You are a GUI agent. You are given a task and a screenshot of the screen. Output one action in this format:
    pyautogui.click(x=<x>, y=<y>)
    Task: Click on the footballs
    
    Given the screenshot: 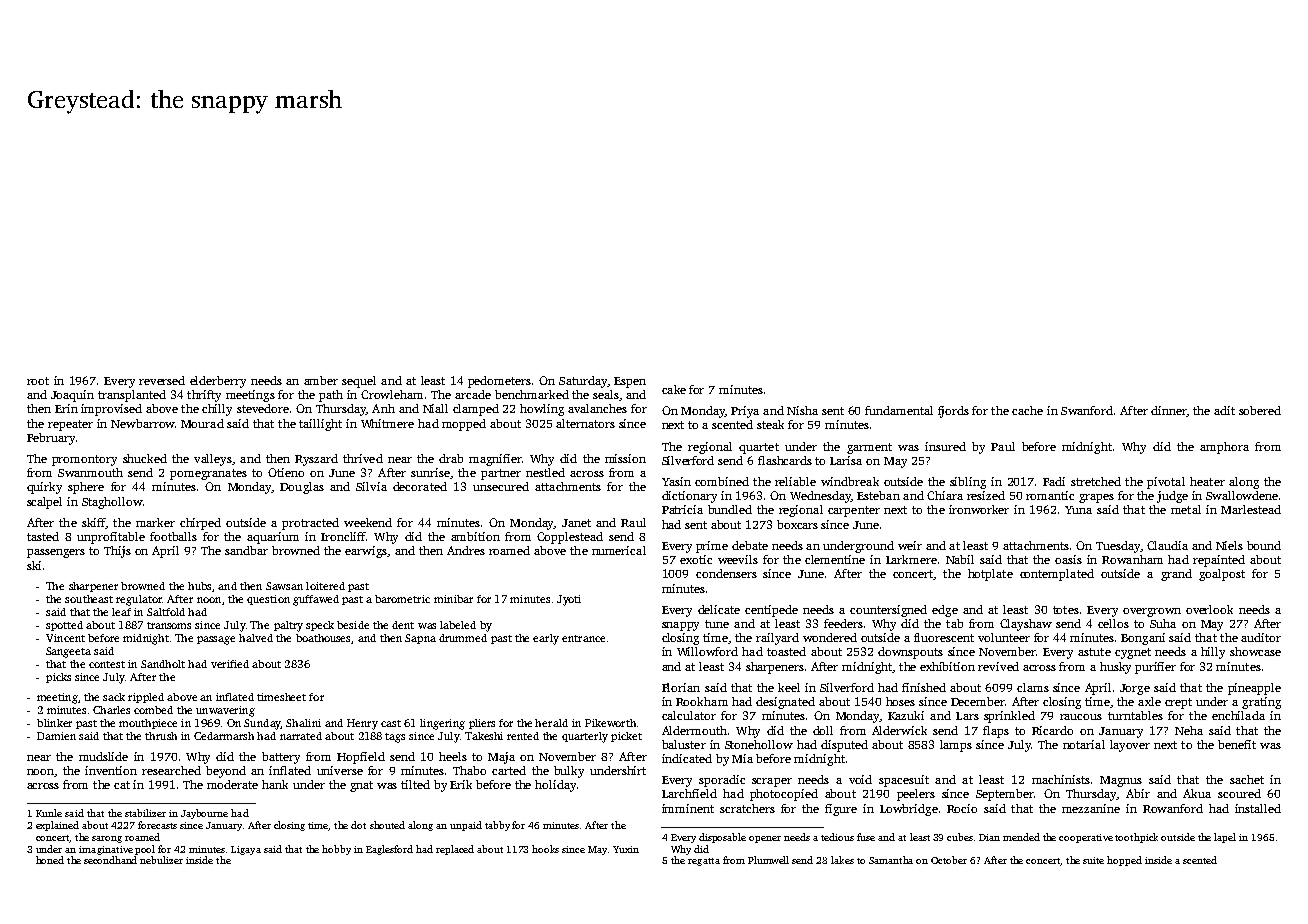 What is the action you would take?
    pyautogui.click(x=173, y=536)
